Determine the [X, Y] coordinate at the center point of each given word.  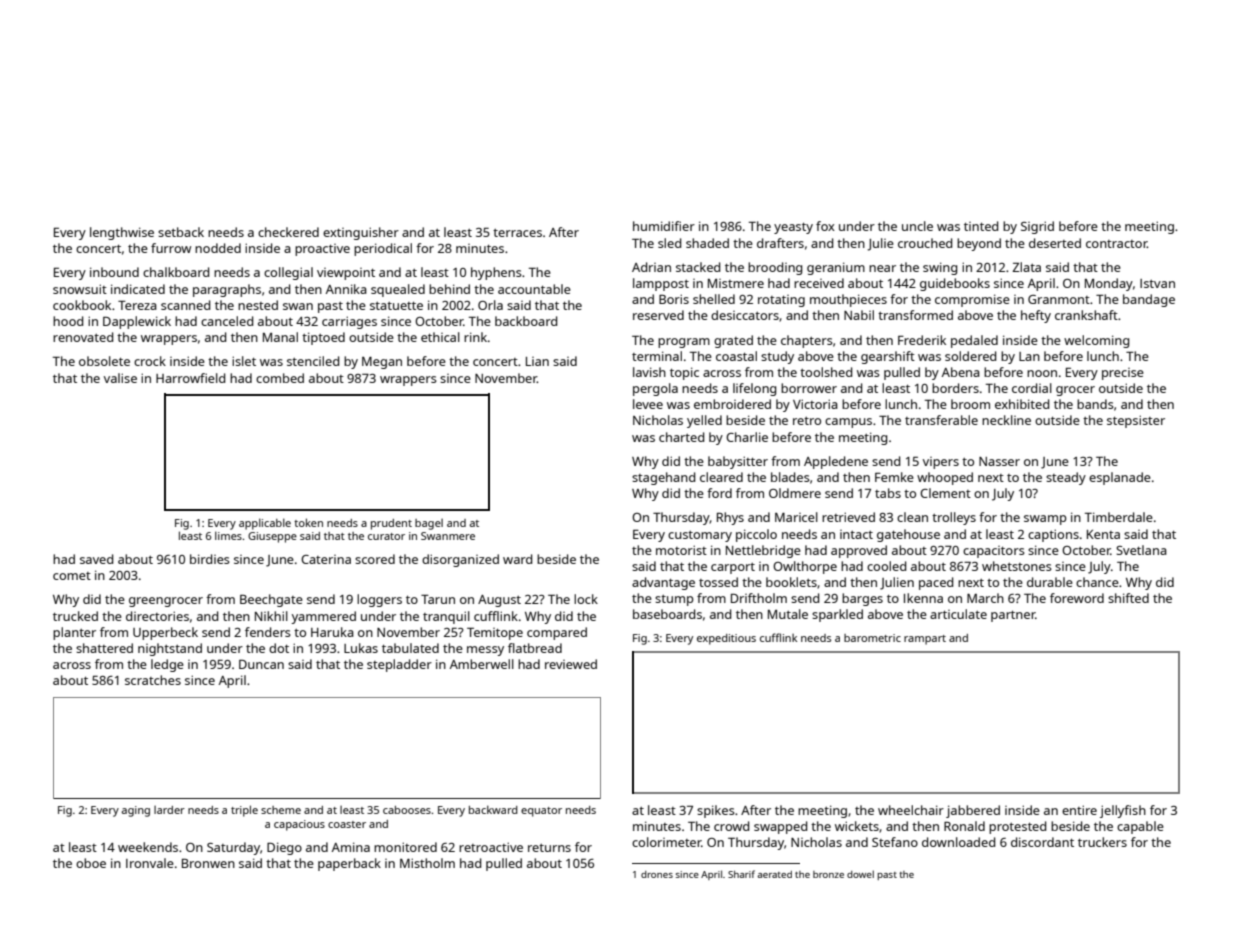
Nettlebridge [763, 551]
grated [733, 341]
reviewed [571, 664]
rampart [925, 640]
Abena [961, 372]
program [684, 343]
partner [1013, 616]
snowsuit [80, 289]
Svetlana [1141, 550]
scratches [153, 680]
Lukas [361, 648]
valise [120, 378]
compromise [972, 300]
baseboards [667, 614]
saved [96, 559]
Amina [351, 847]
